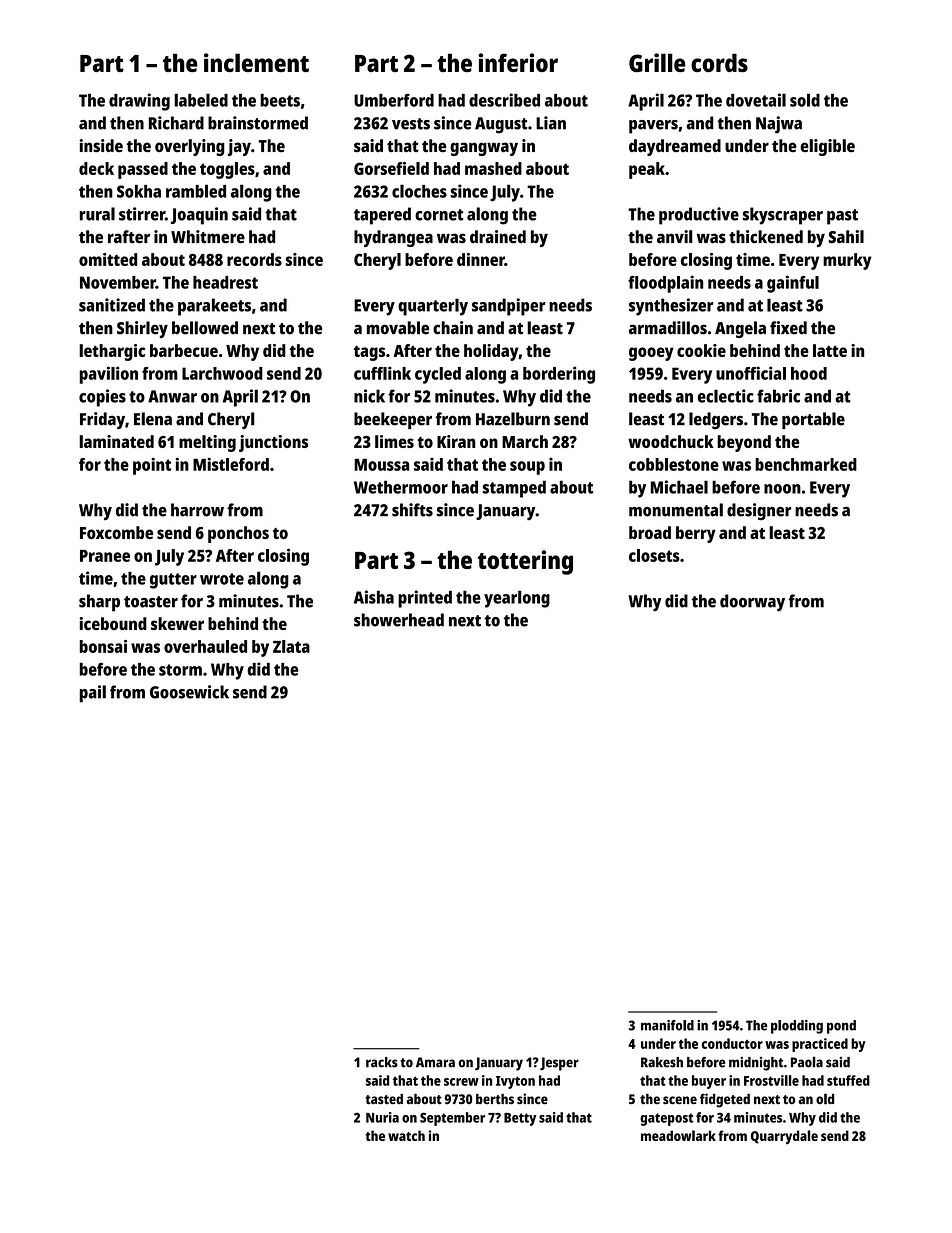  I want to click on racks, so click(382, 1062).
